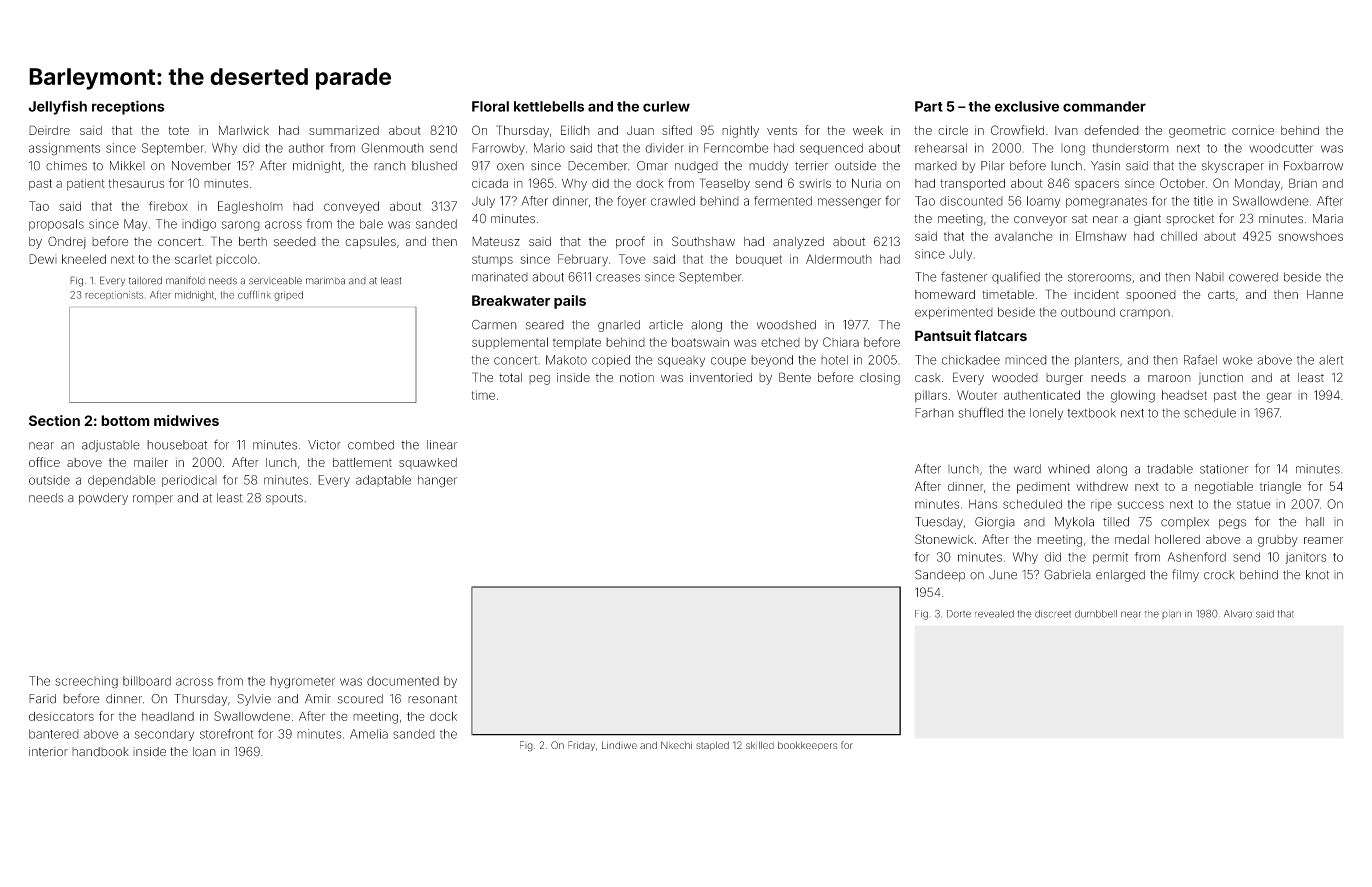 The height and width of the image is (887, 1372). Describe the element at coordinates (807, 746) in the image. I see `bookkeepers` at that location.
